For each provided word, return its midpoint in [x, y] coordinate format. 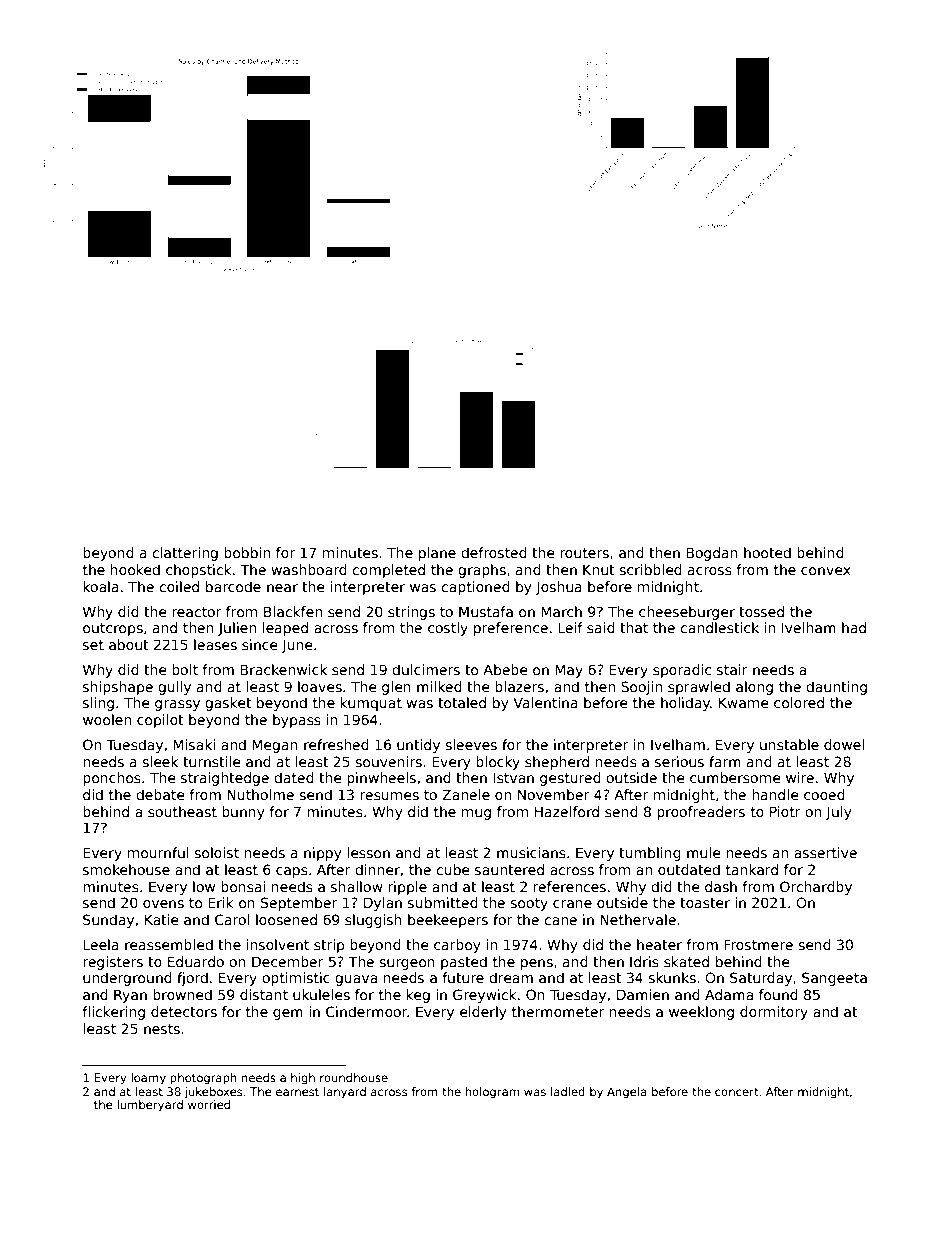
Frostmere [758, 944]
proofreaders [701, 813]
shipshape [118, 688]
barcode [233, 586]
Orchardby [816, 888]
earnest [297, 1092]
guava [356, 980]
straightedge [225, 779]
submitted [443, 902]
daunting [836, 688]
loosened [286, 919]
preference [511, 629]
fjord [192, 979]
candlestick [719, 627]
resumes [389, 796]
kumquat [371, 704]
